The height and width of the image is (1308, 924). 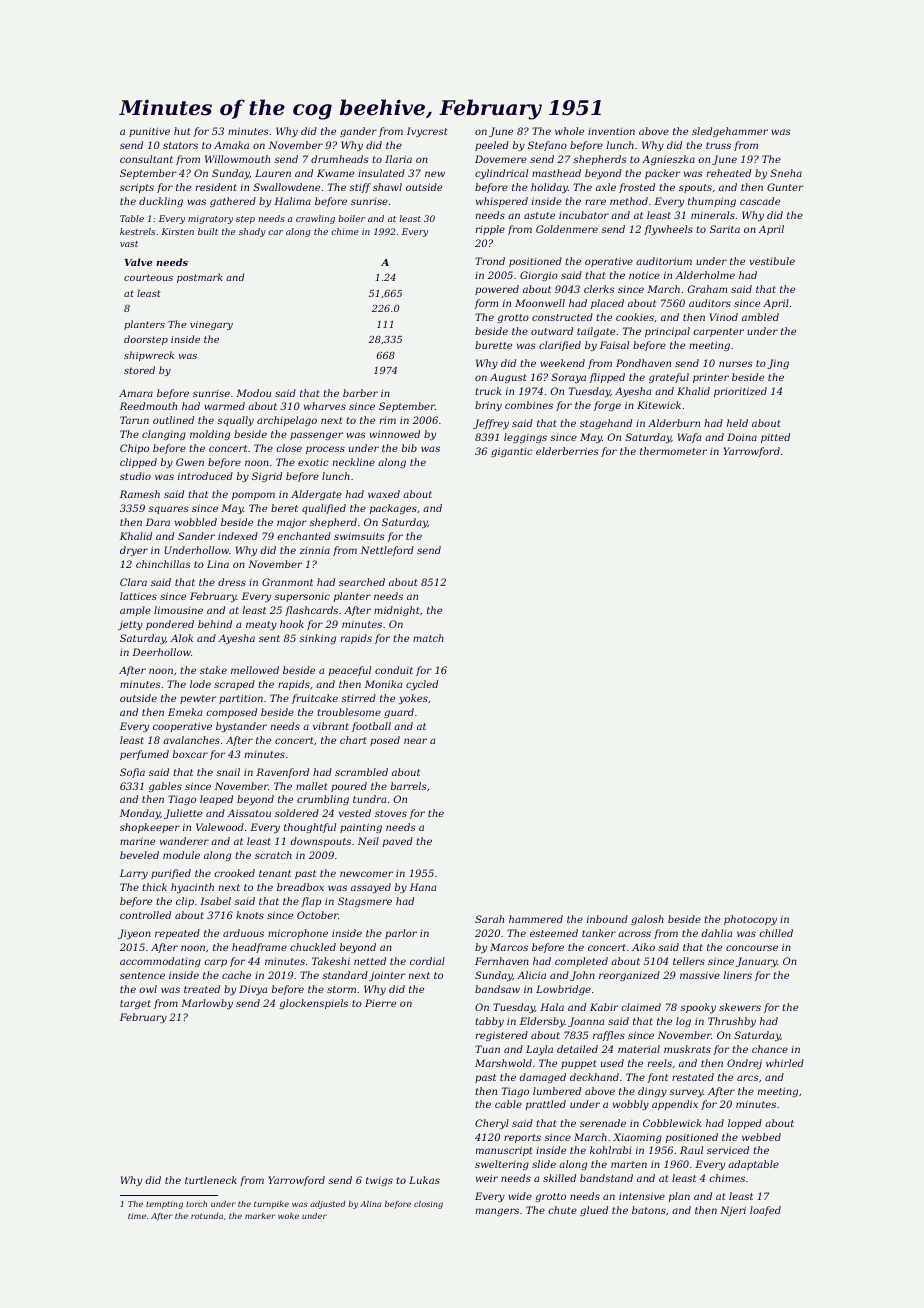 What do you see at coordinates (396, 611) in the image?
I see `midnight` at bounding box center [396, 611].
